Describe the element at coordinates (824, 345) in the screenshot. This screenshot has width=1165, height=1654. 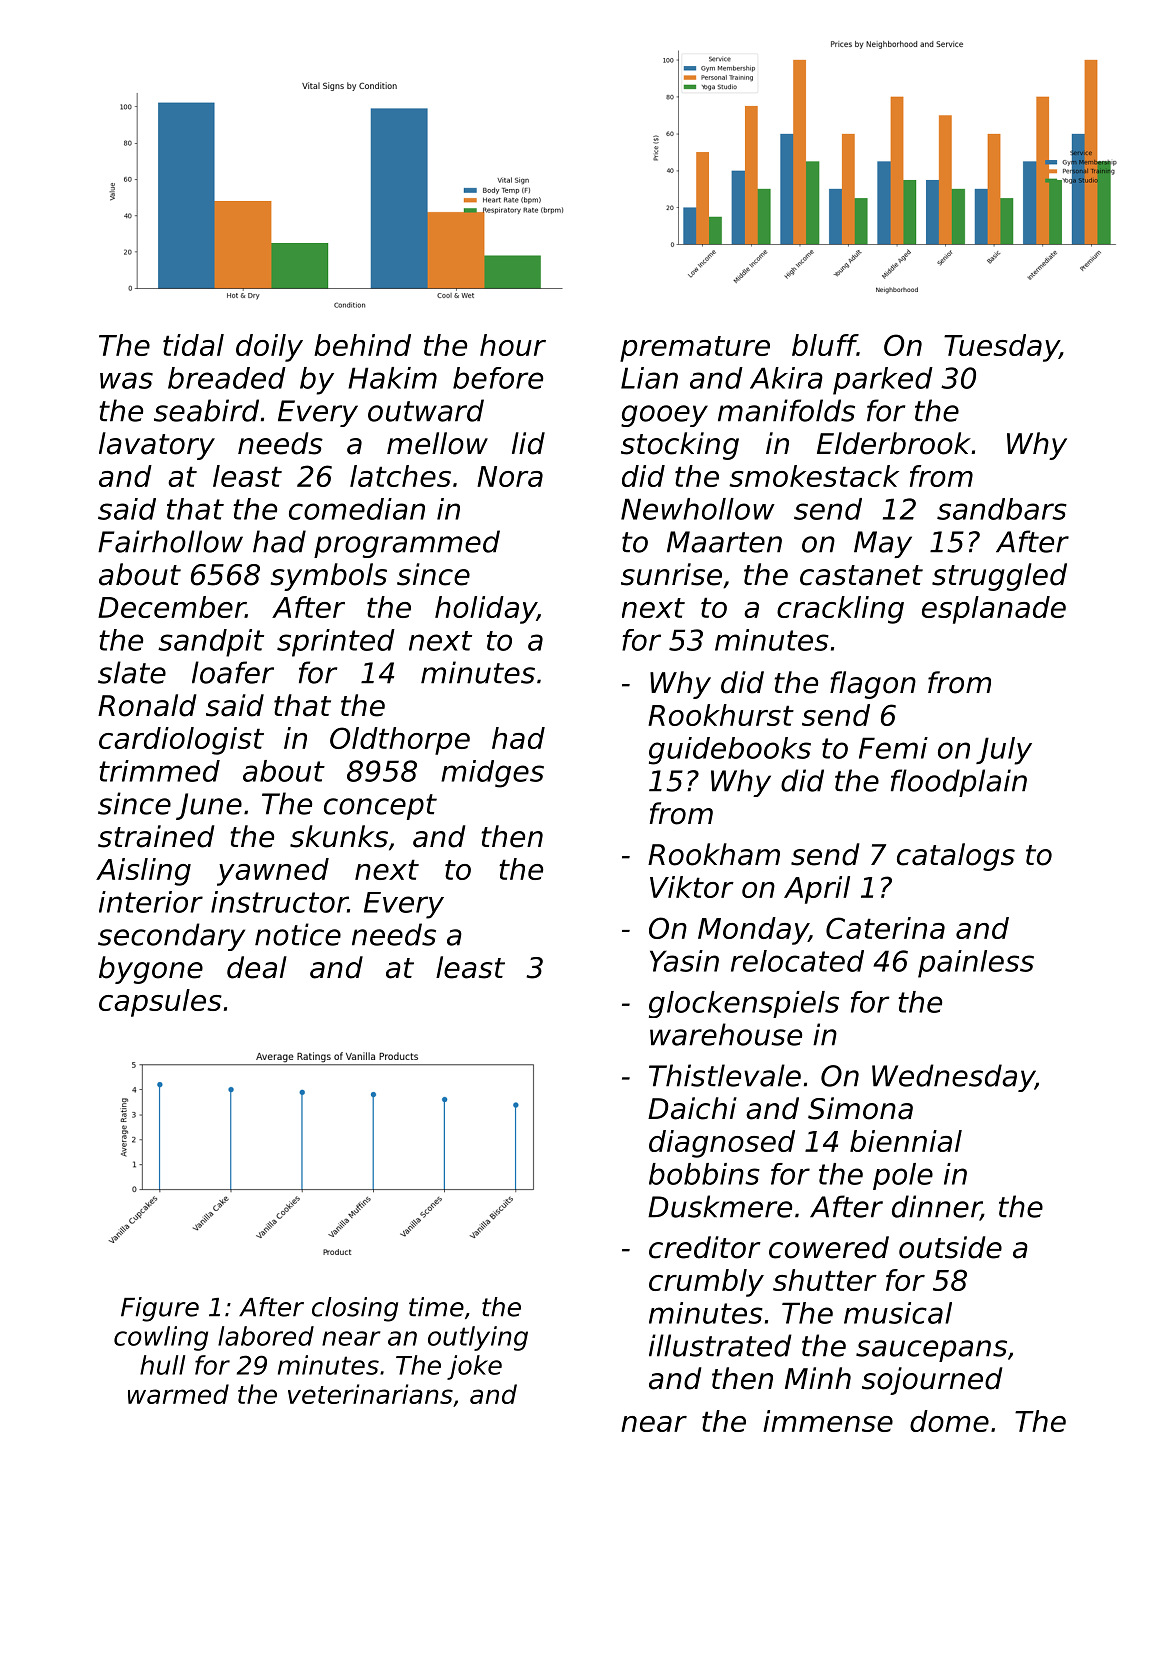
I see `bluff` at that location.
